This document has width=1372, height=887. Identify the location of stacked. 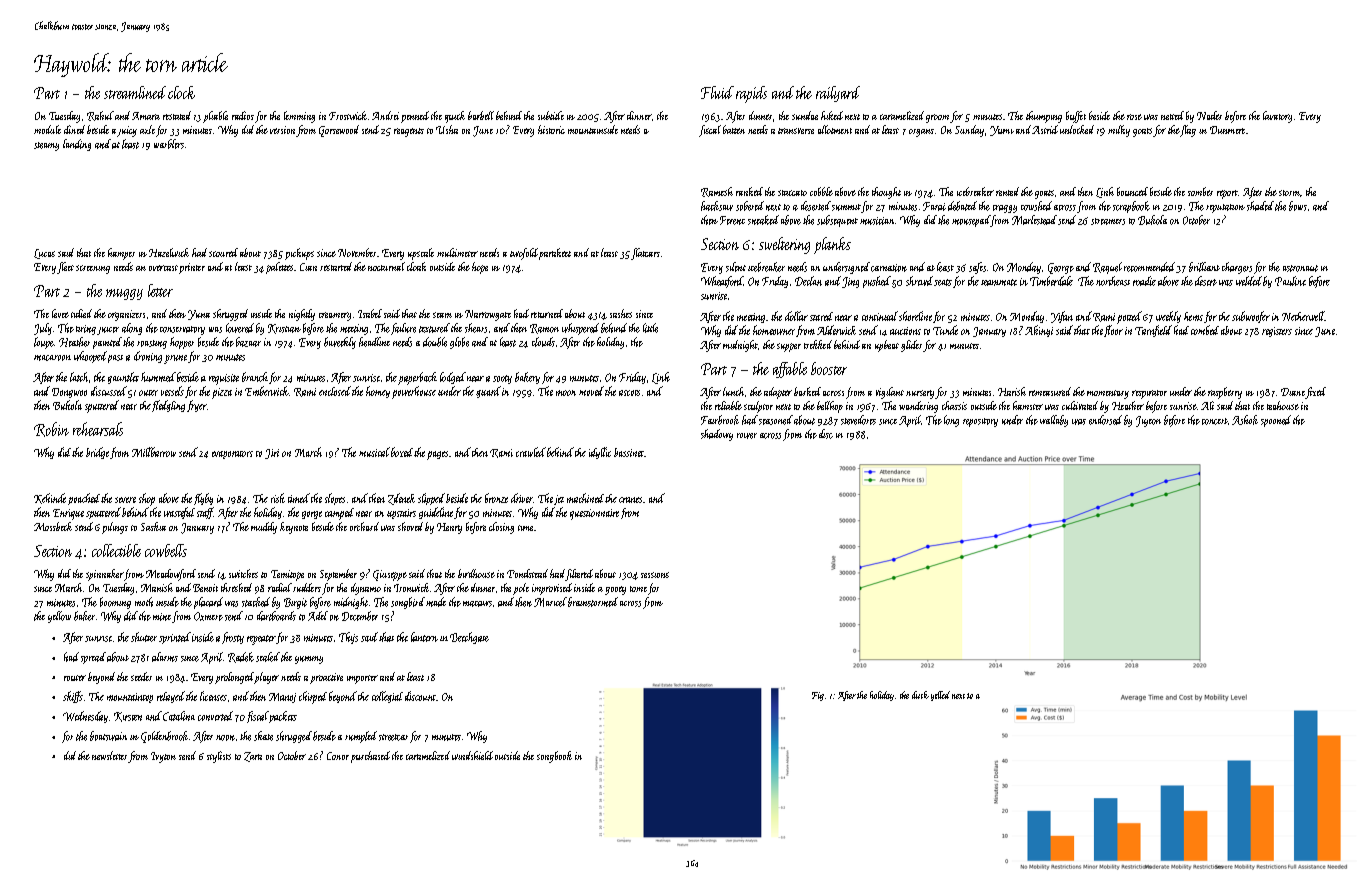
(256, 602).
